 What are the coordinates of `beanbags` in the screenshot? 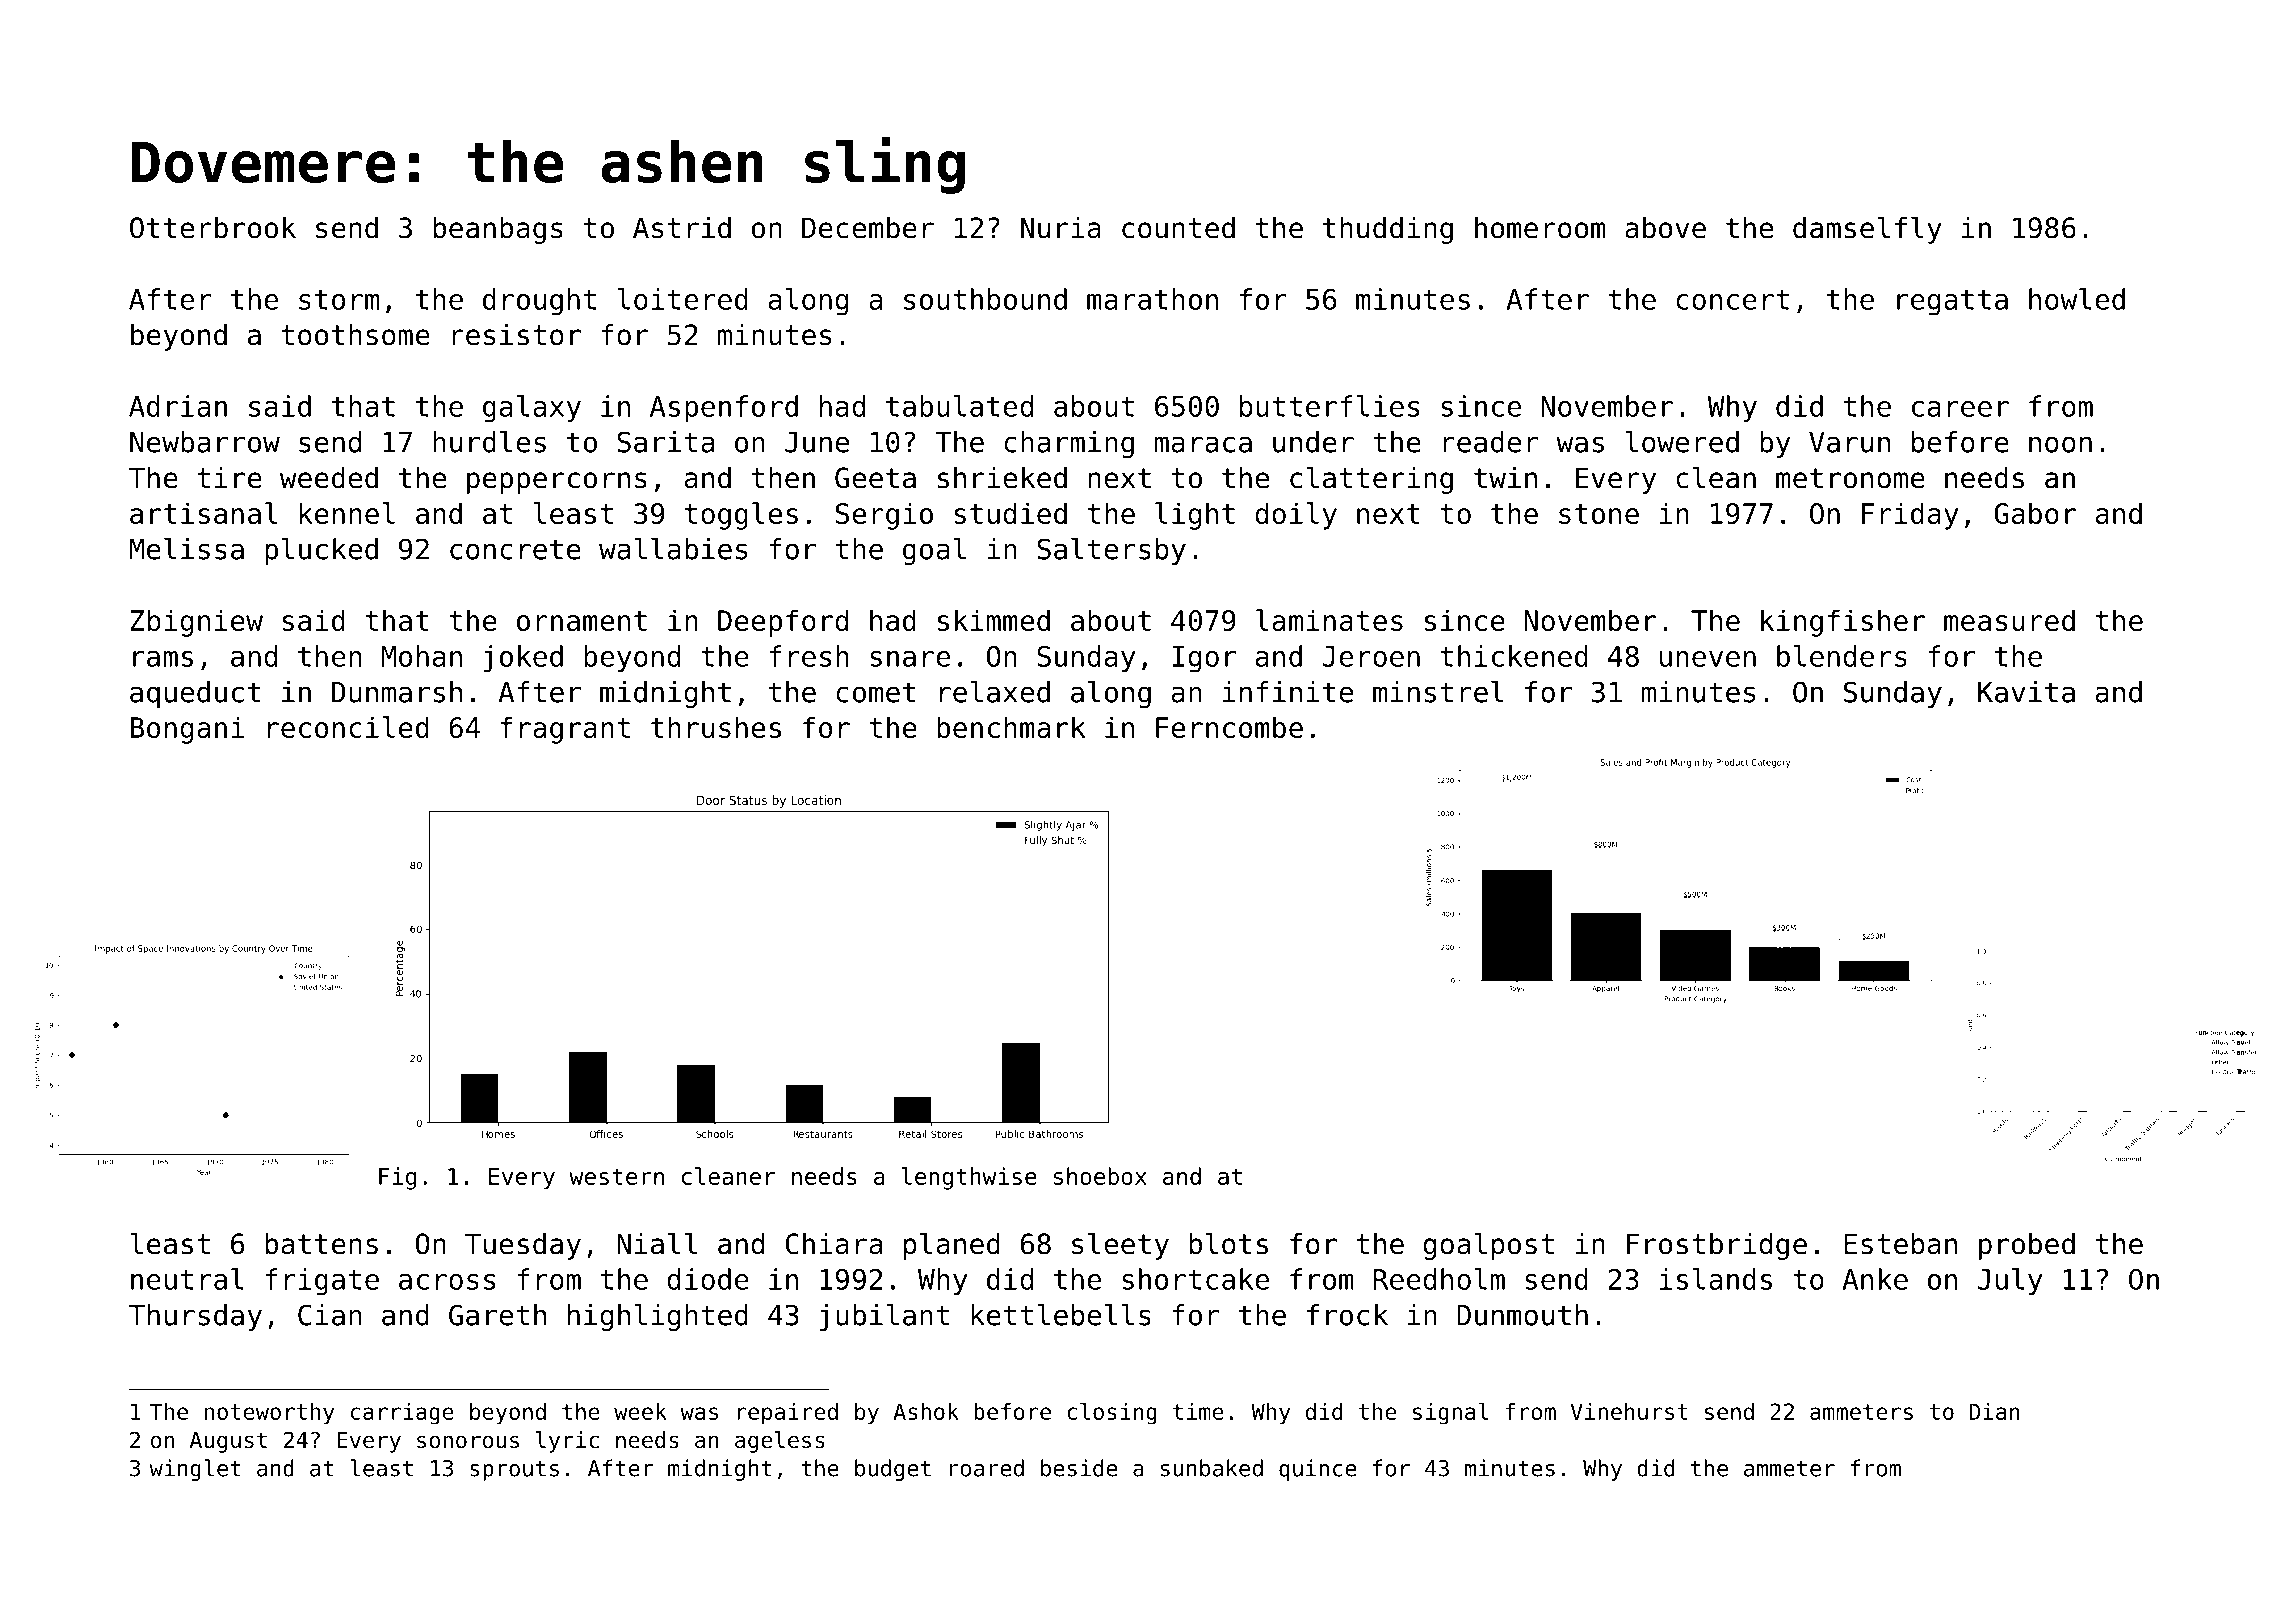 It's located at (498, 230).
